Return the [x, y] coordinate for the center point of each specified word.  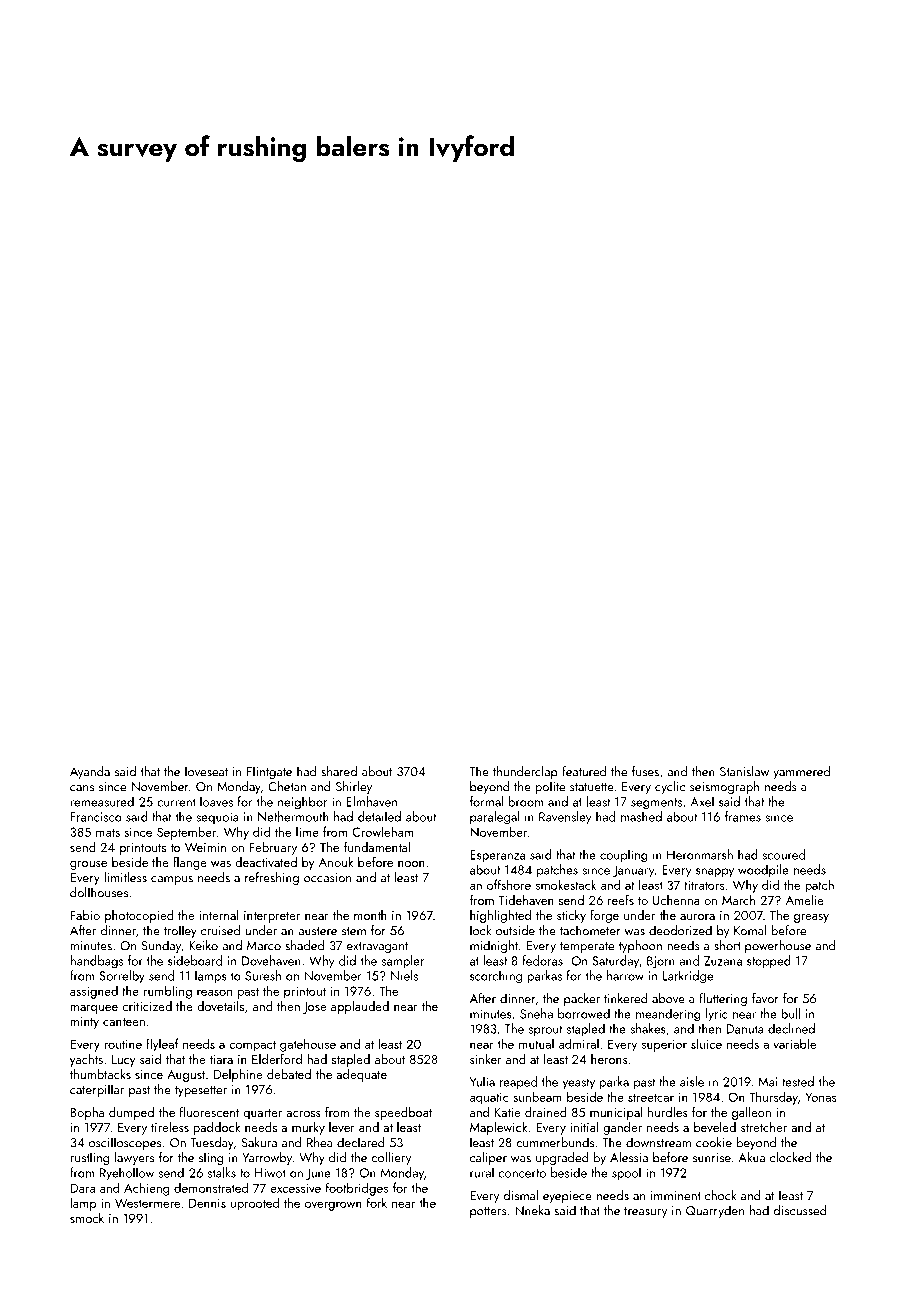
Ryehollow [127, 1173]
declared [361, 1142]
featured [584, 771]
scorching [496, 977]
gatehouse [308, 1045]
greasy [811, 918]
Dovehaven [271, 960]
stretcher [764, 1127]
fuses [645, 771]
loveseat [206, 771]
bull [790, 1013]
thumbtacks [100, 1074]
